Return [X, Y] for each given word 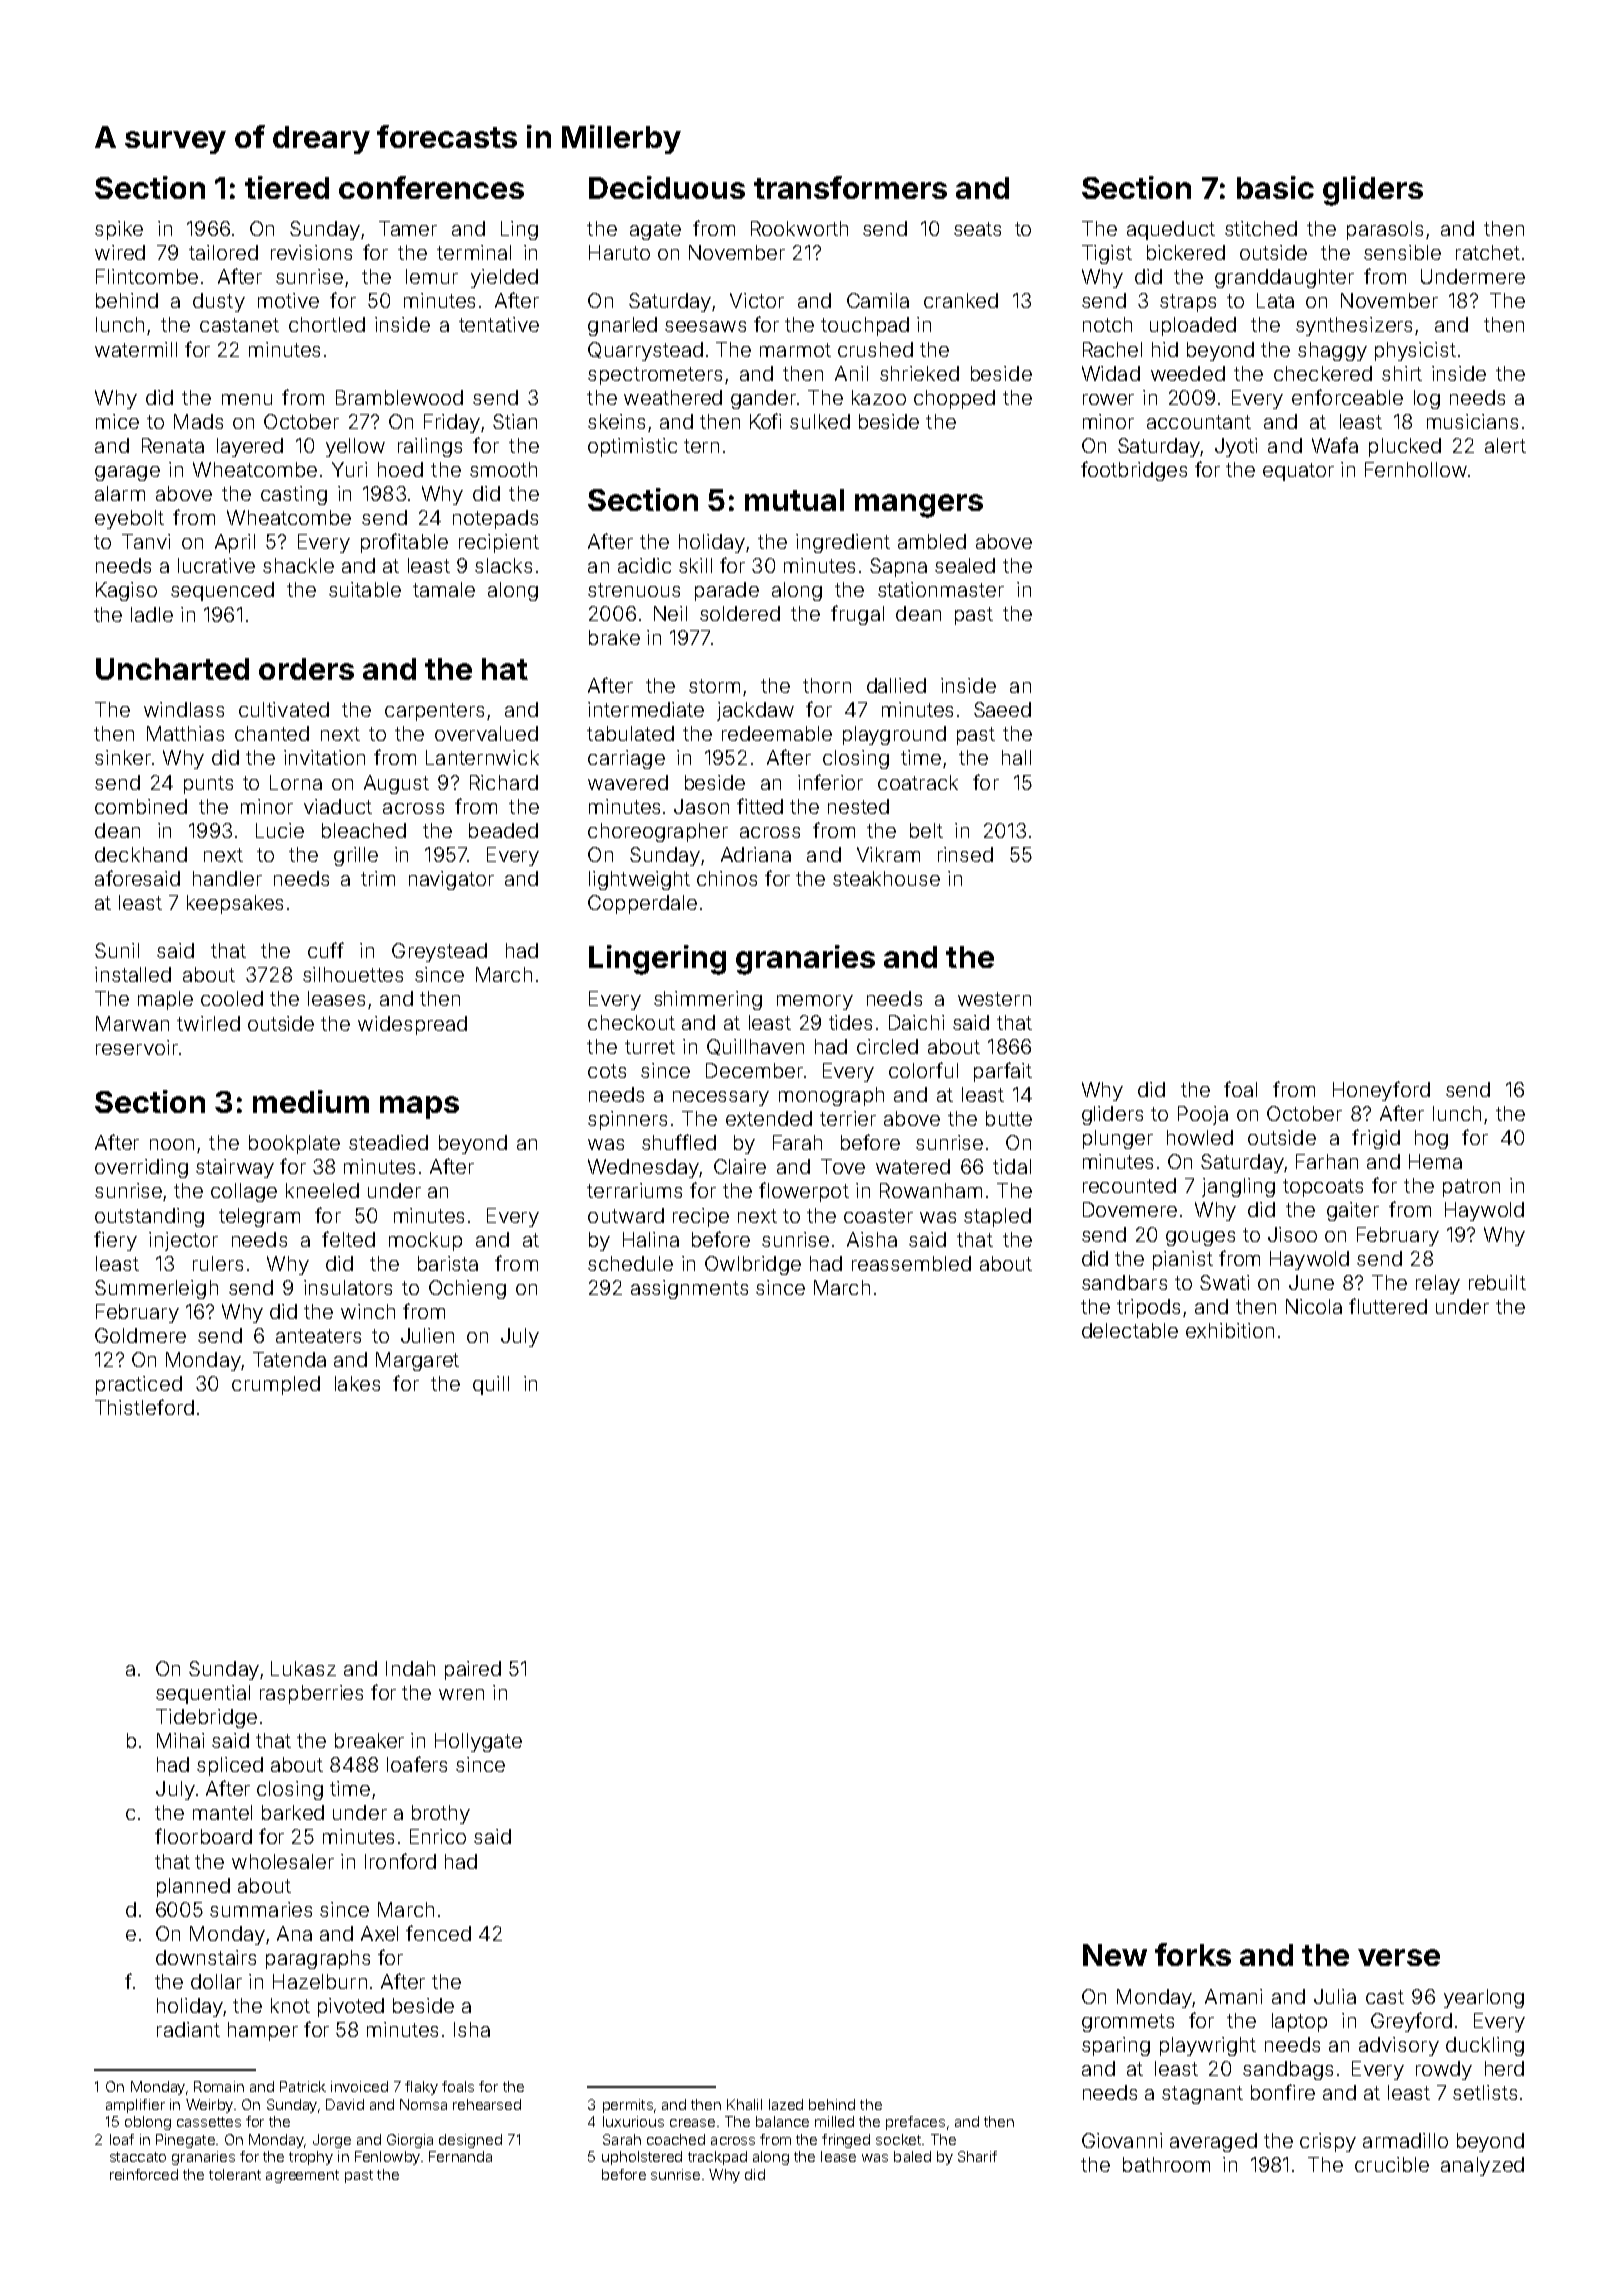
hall [1016, 757]
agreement [302, 2176]
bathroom [1166, 2164]
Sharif [977, 2156]
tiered [287, 187]
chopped [954, 399]
